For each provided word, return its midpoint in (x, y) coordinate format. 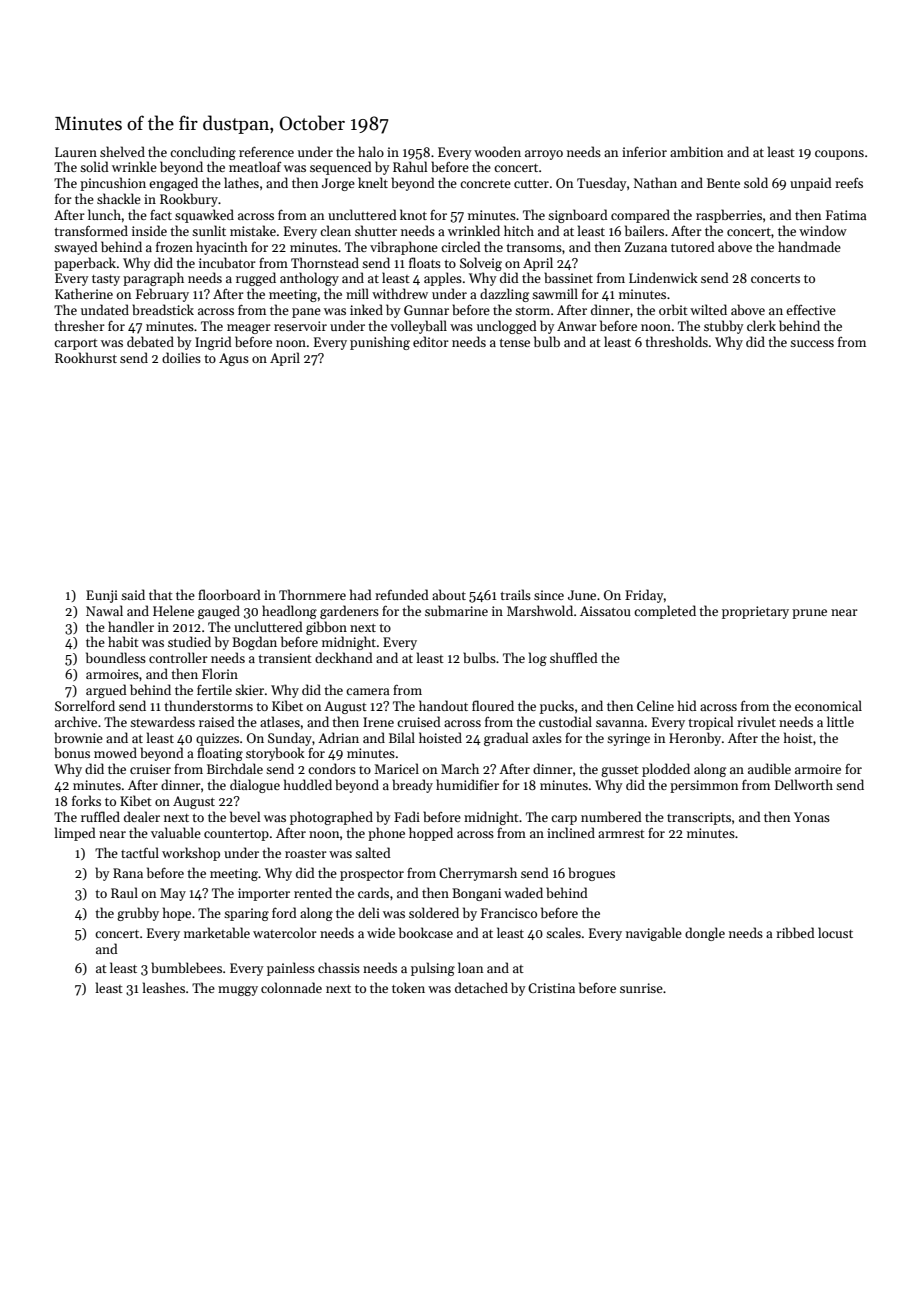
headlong (289, 612)
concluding (203, 153)
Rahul (410, 166)
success (812, 343)
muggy (238, 991)
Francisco (509, 913)
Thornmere (312, 594)
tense (514, 343)
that (161, 594)
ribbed (795, 932)
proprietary (755, 612)
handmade (809, 246)
